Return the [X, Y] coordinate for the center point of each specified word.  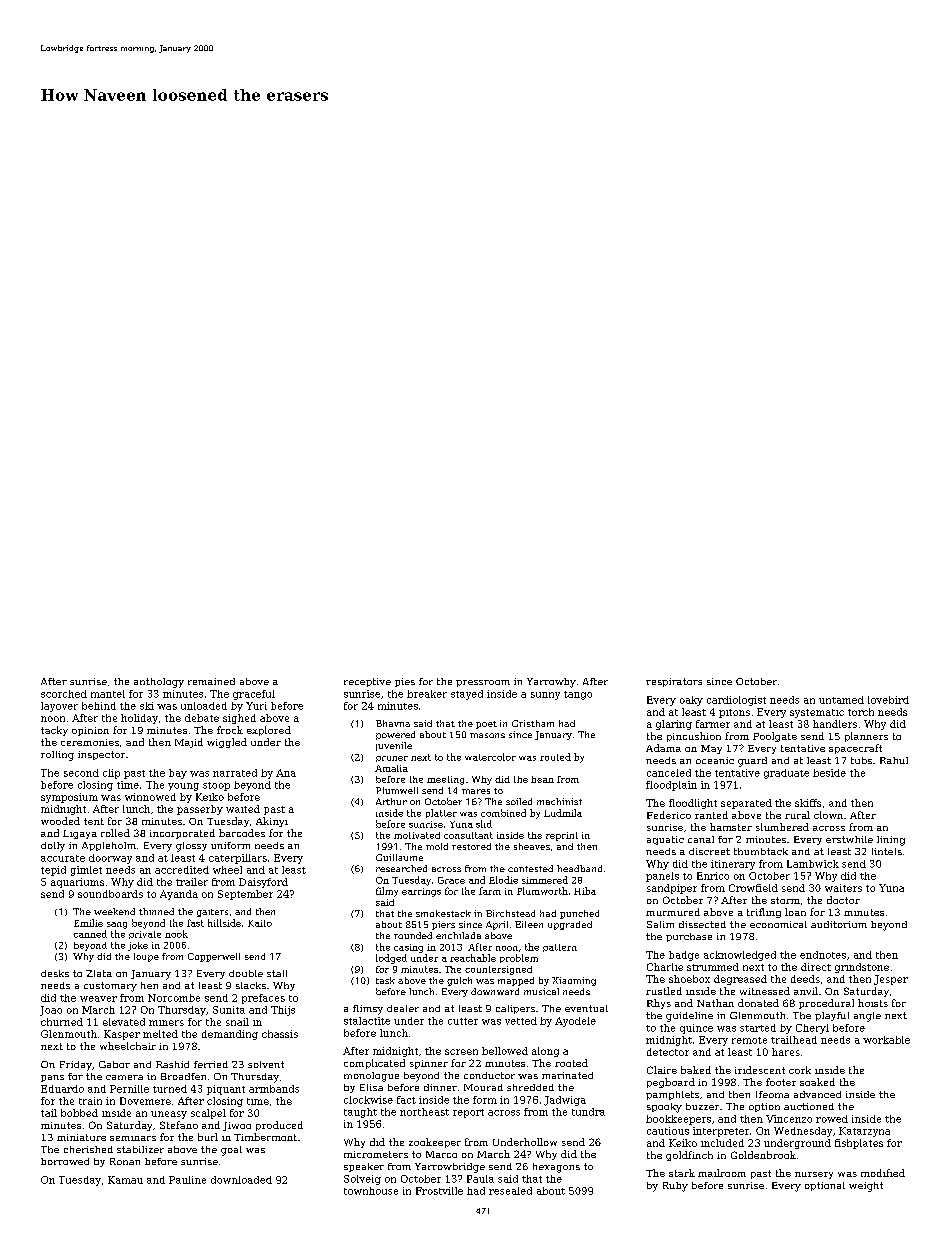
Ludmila [563, 813]
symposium [69, 798]
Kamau [125, 1180]
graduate [786, 774]
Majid [189, 743]
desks [55, 973]
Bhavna [393, 723]
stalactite [367, 1021]
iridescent [760, 1070]
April [497, 925]
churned [62, 1022]
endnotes [823, 955]
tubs [861, 760]
